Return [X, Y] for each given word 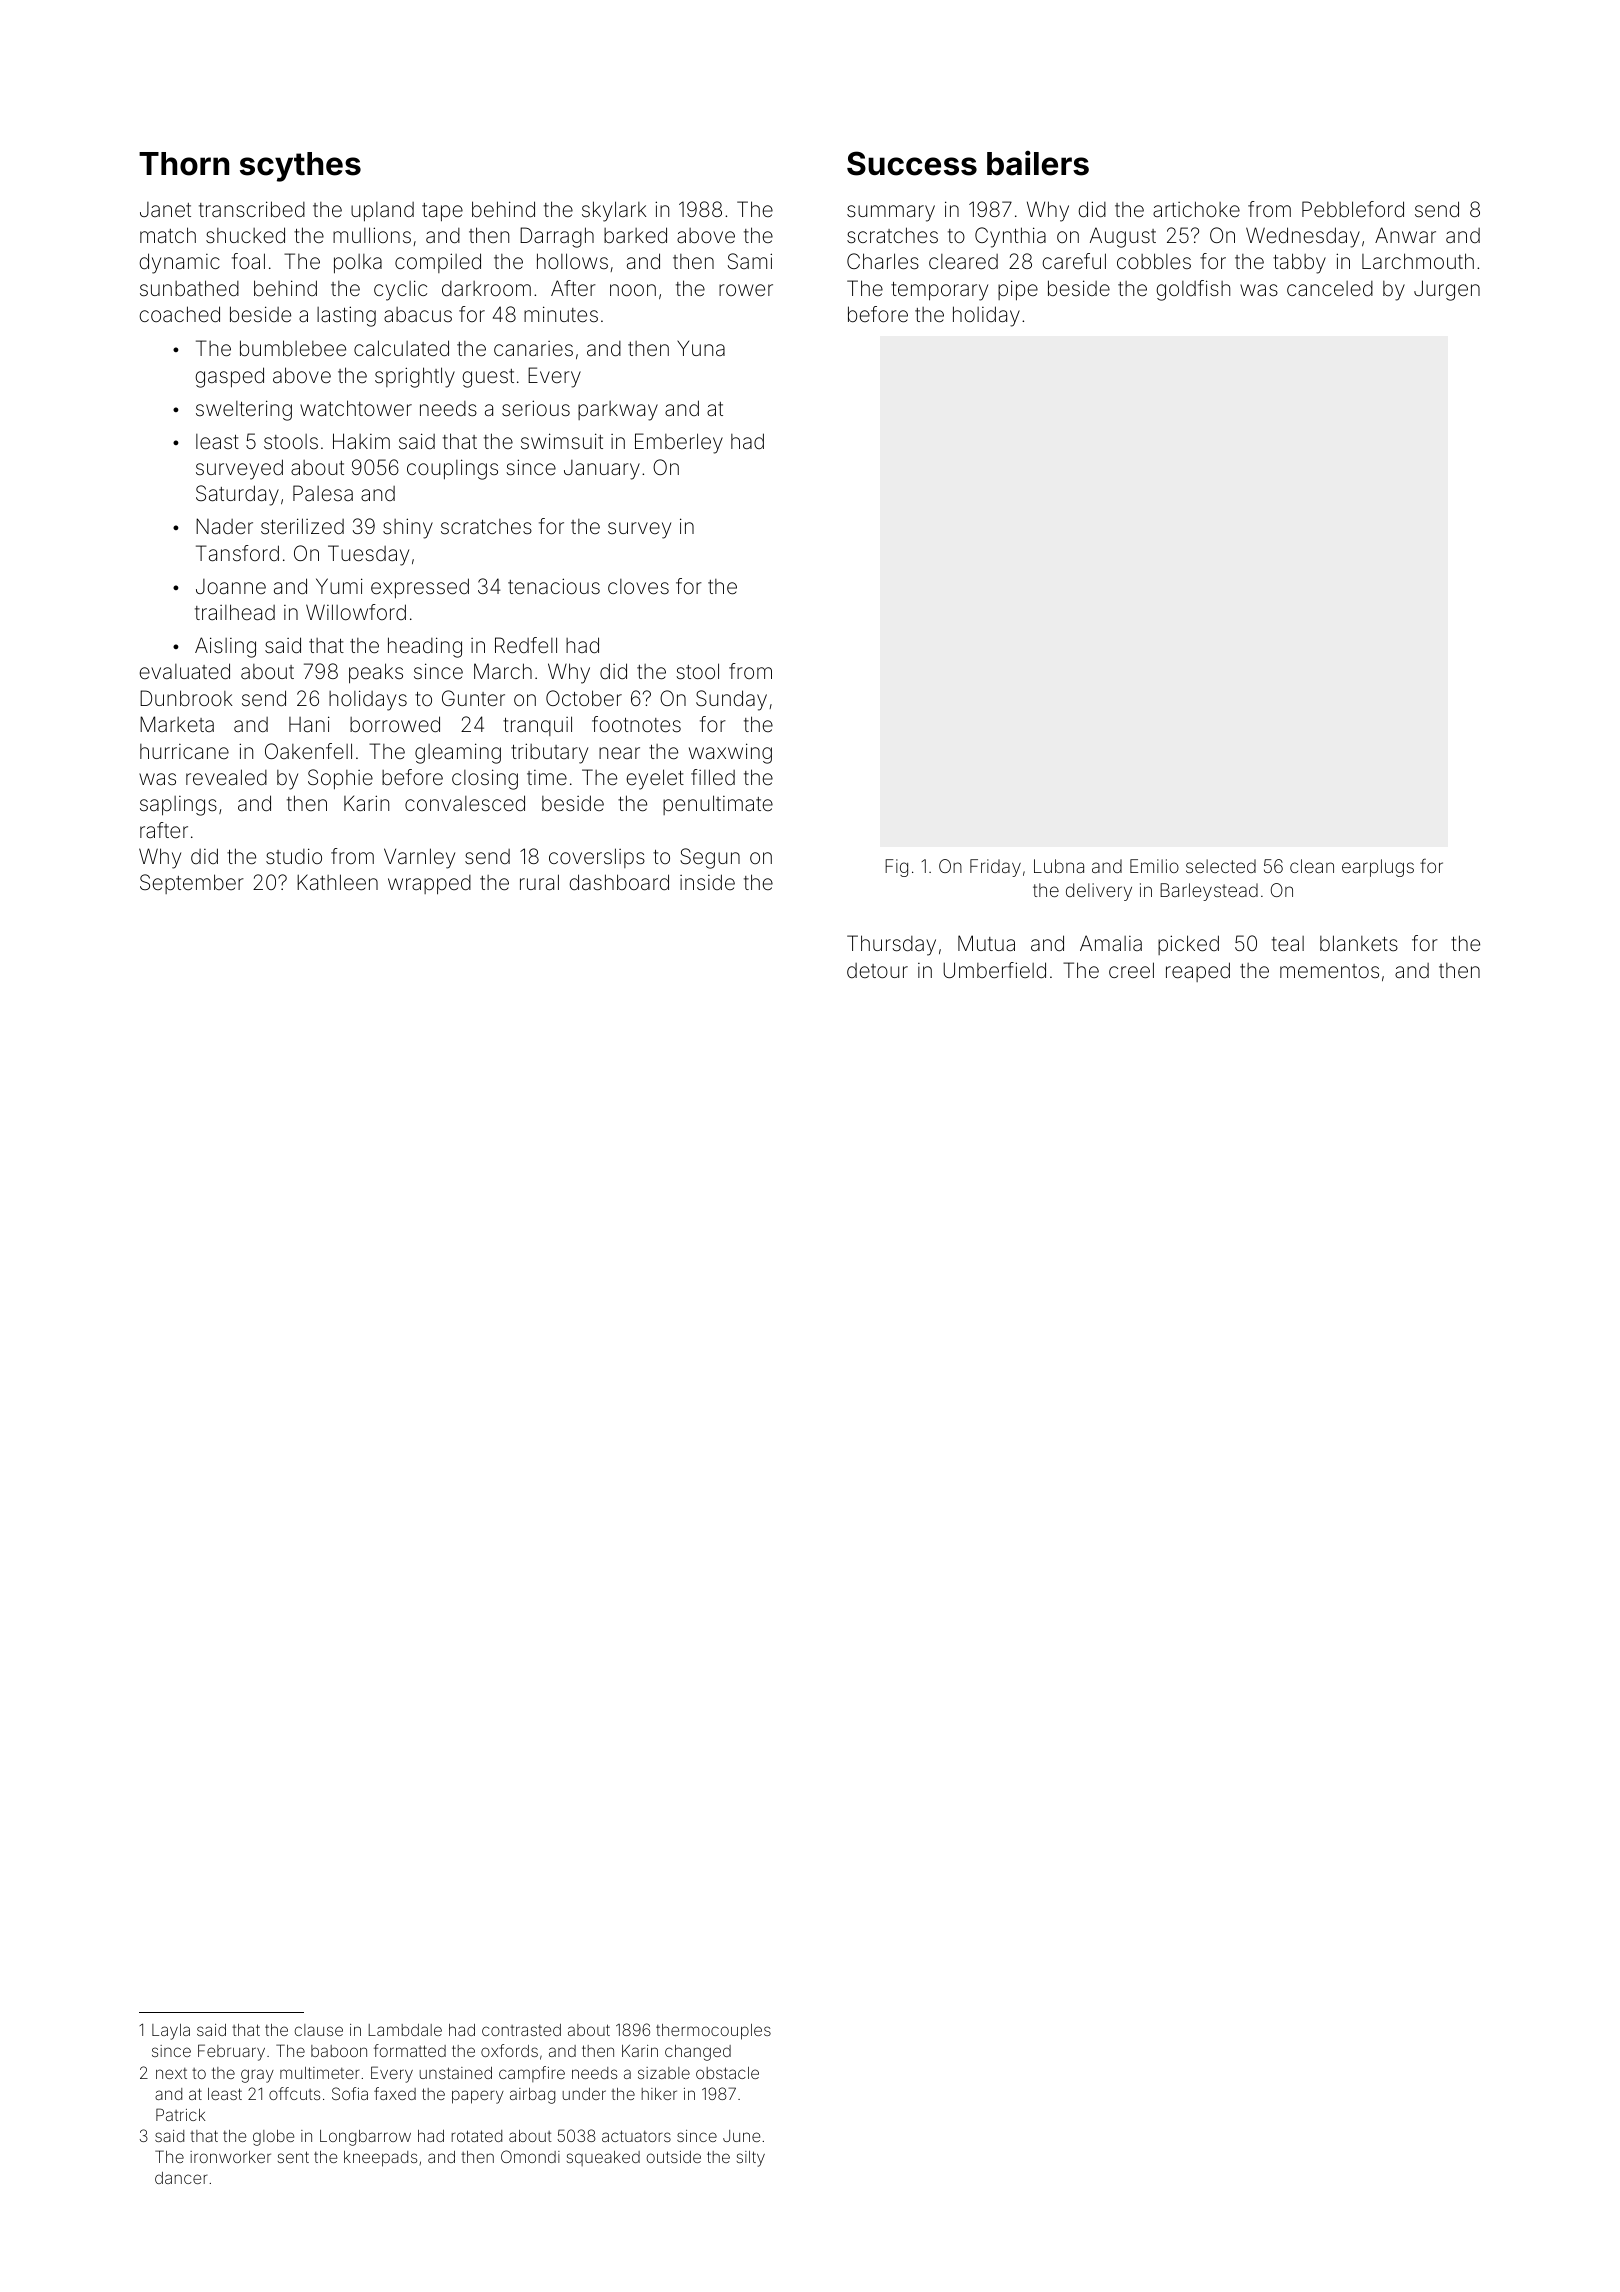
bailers [1038, 163]
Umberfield [994, 970]
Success [912, 163]
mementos [1329, 971]
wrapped [429, 885]
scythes [300, 167]
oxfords [509, 2050]
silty [751, 2159]
